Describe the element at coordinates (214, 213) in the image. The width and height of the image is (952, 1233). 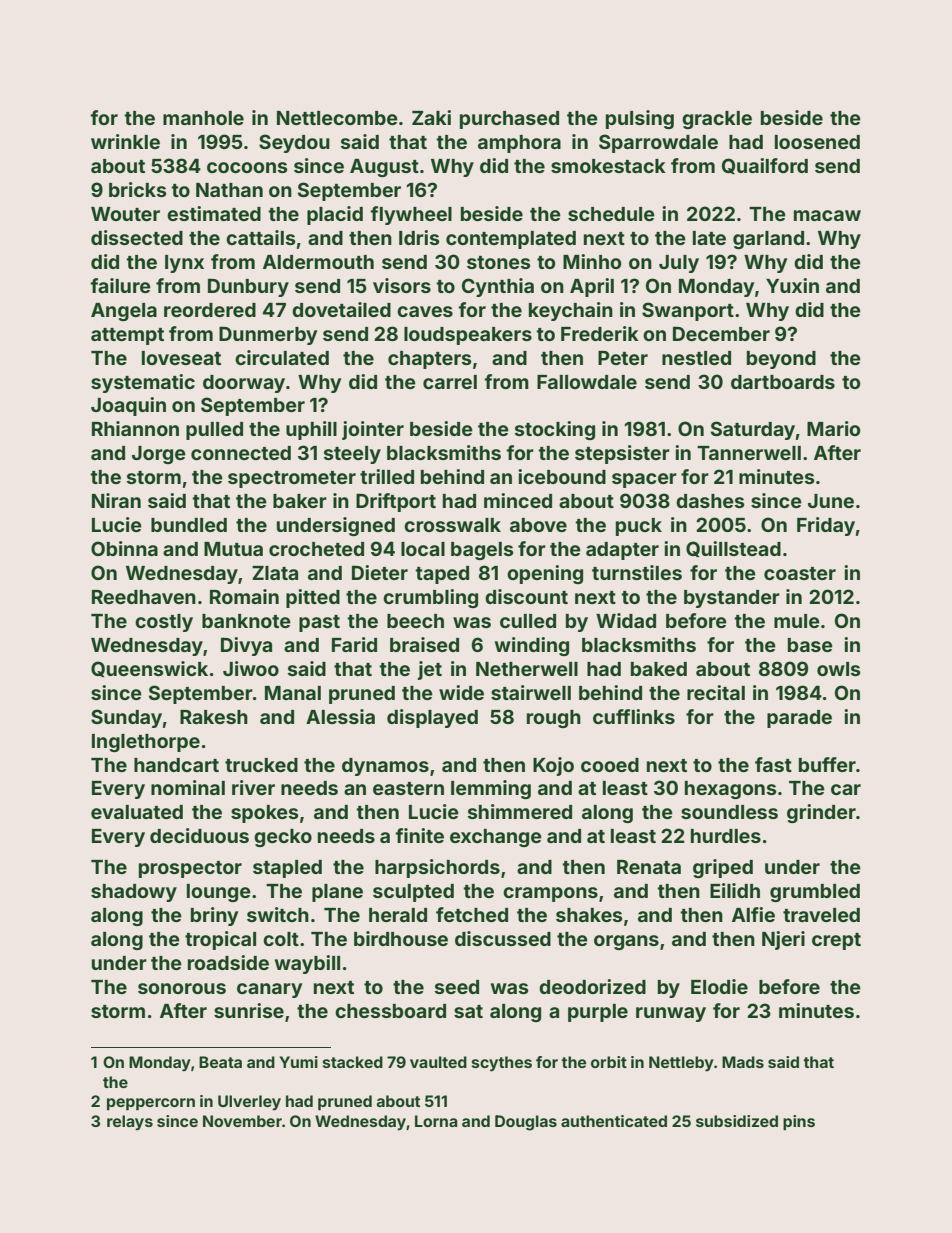
I see `estimated` at that location.
